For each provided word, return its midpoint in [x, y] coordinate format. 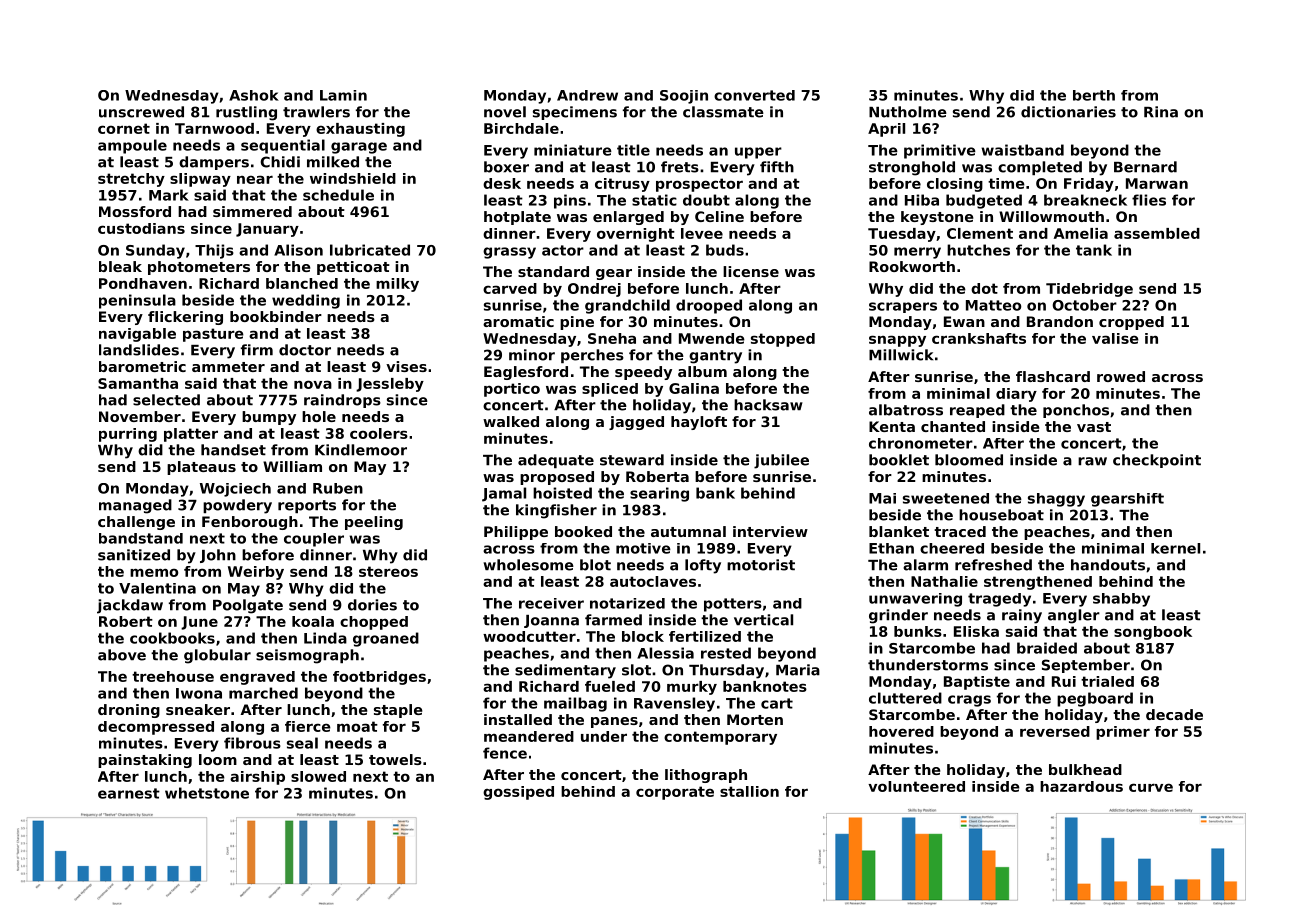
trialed [1107, 681]
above [122, 655]
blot [595, 565]
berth [1094, 95]
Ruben [338, 488]
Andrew [587, 95]
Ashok [254, 95]
